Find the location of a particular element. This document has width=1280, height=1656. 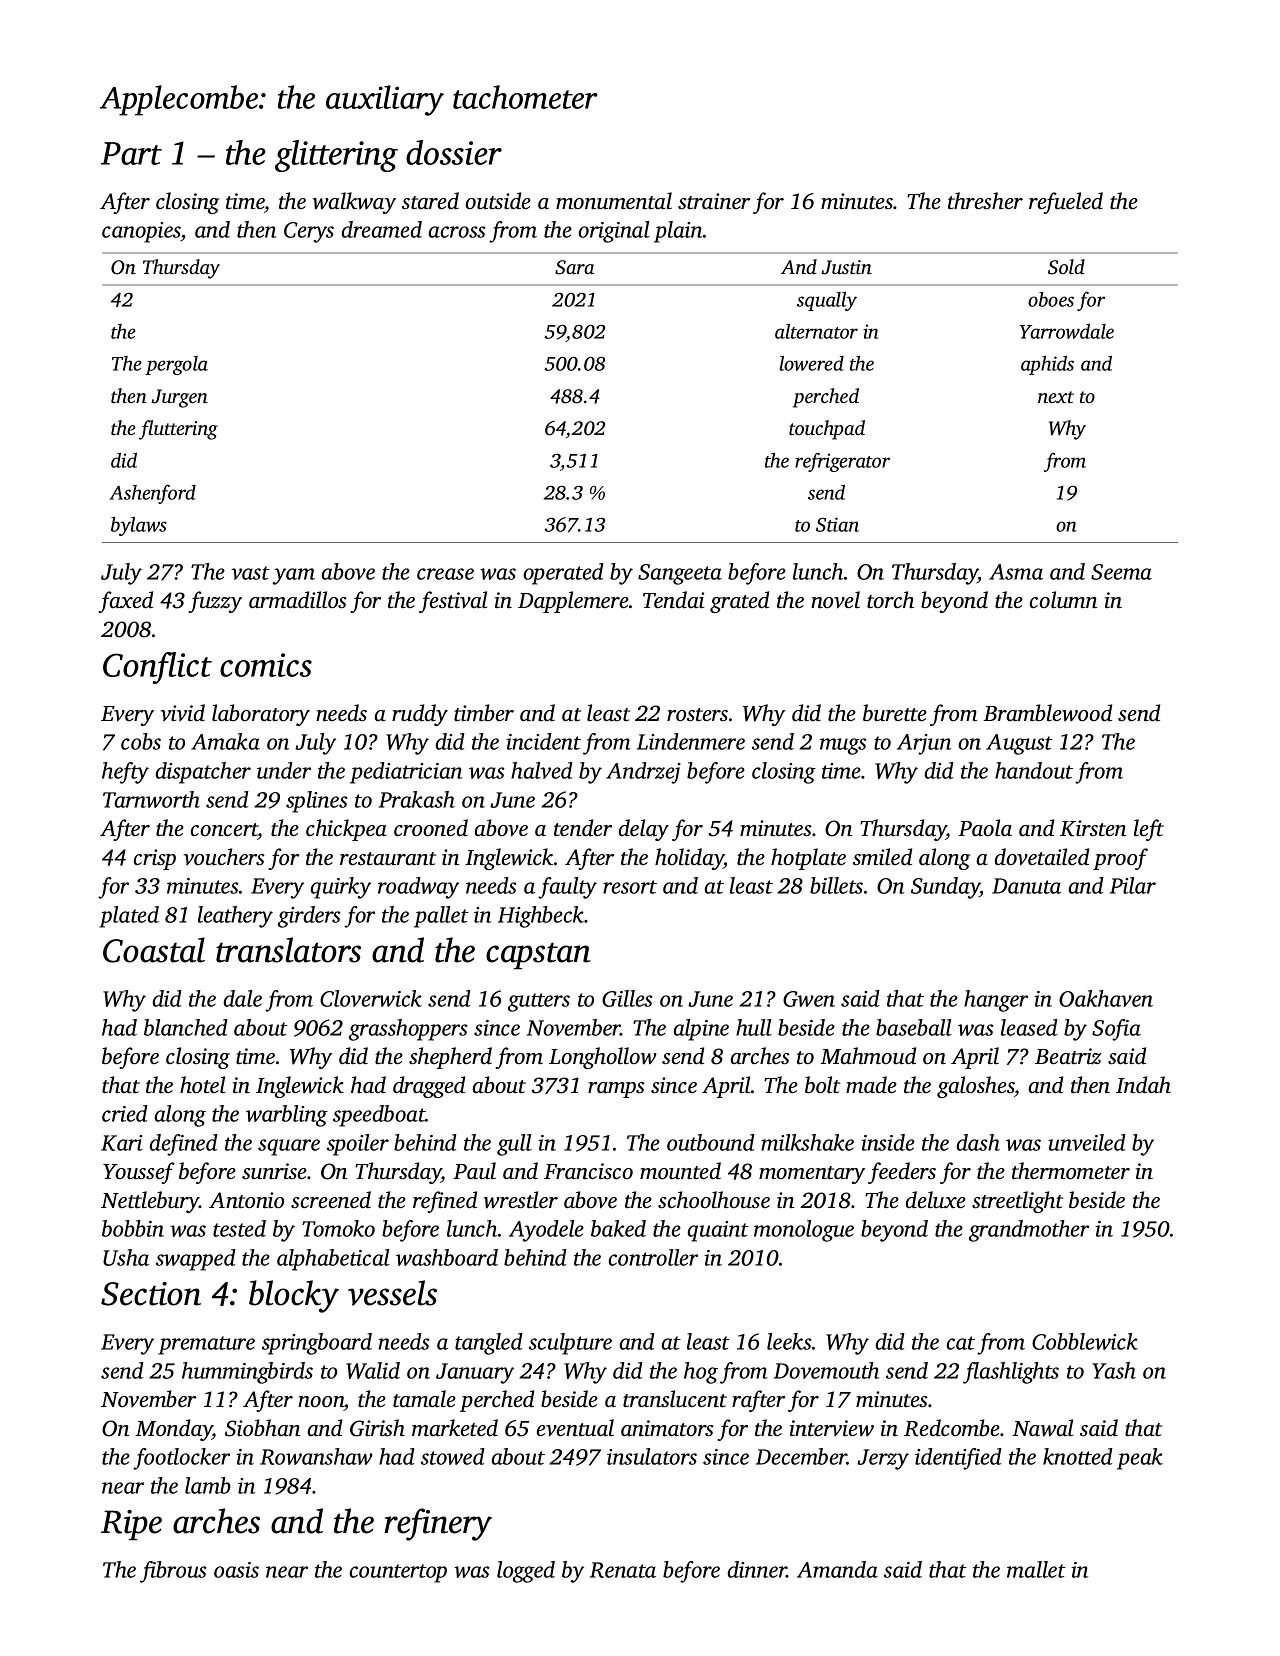

next is located at coordinates (1056, 397).
